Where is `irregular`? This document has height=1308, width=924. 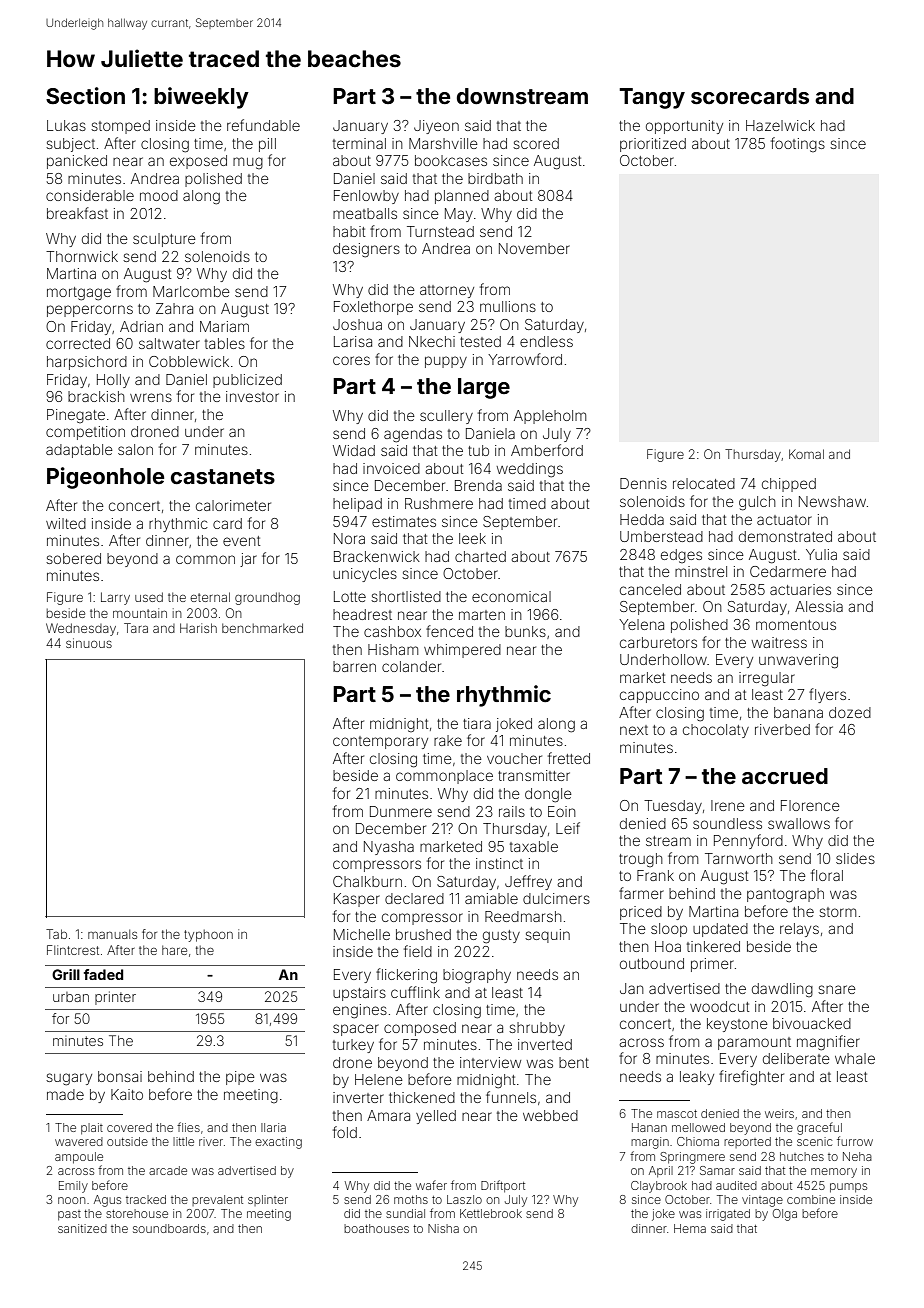
irregular is located at coordinates (767, 679).
